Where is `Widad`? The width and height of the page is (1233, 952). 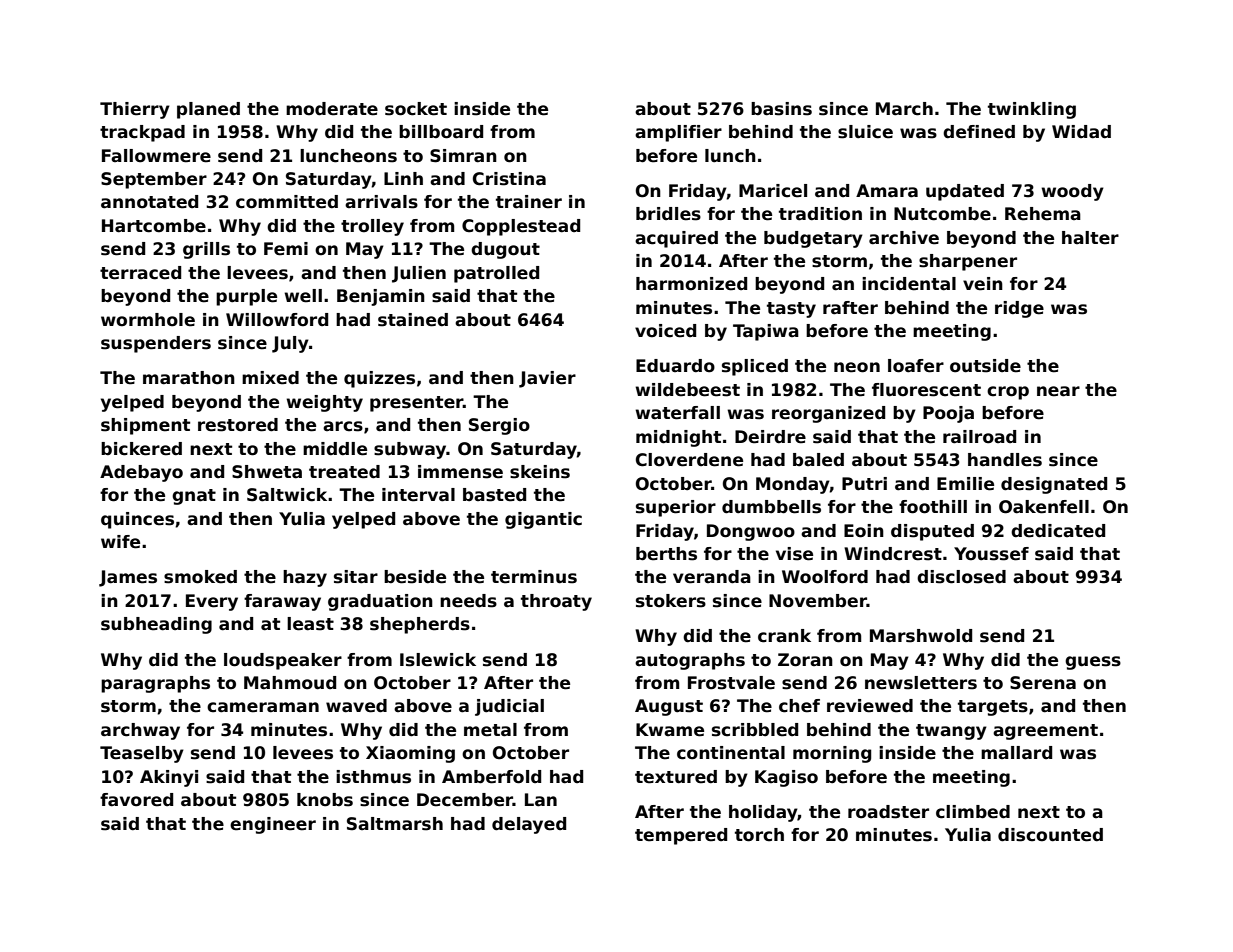 Widad is located at coordinates (1081, 132).
